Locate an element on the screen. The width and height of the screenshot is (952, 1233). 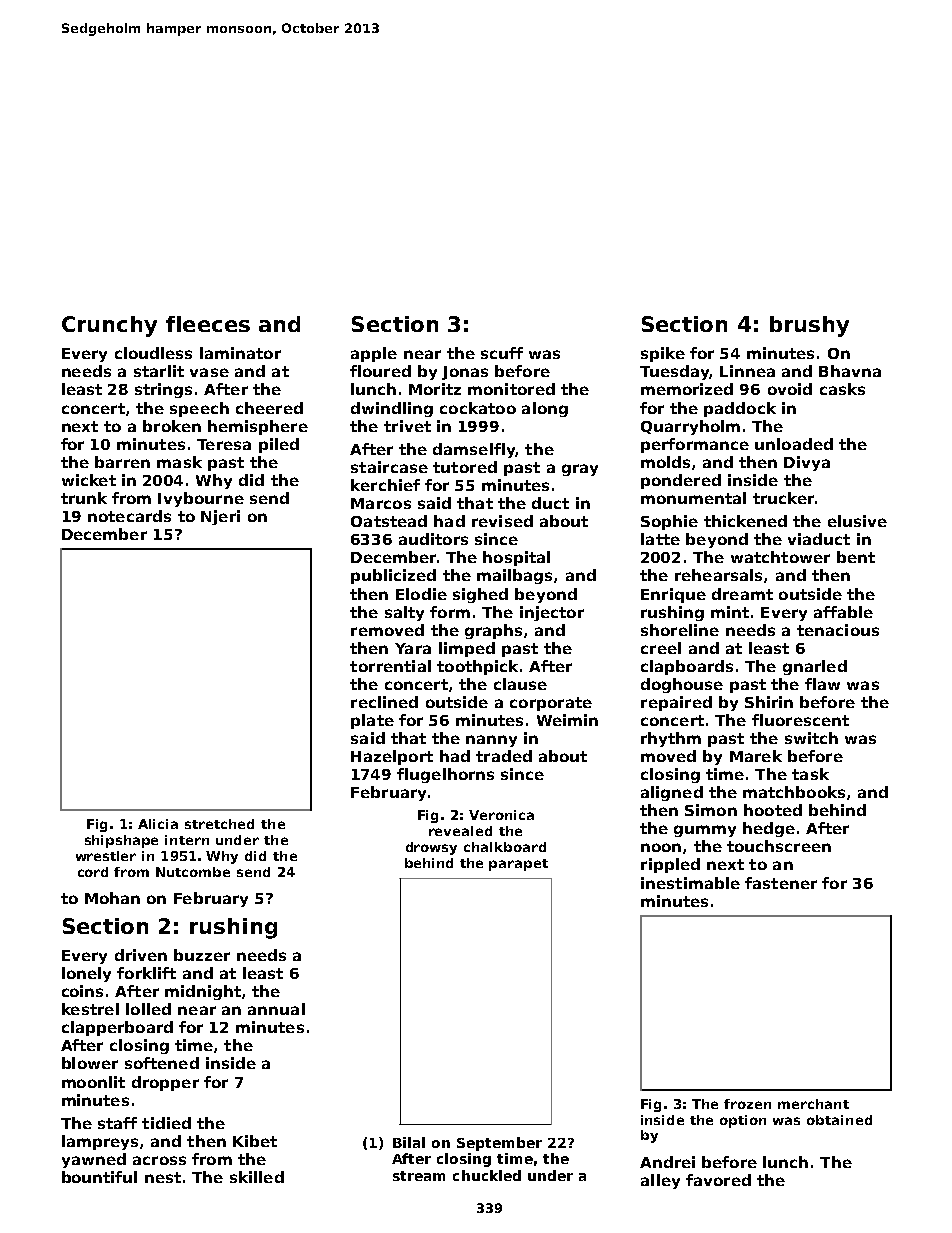
favored is located at coordinates (718, 1180).
